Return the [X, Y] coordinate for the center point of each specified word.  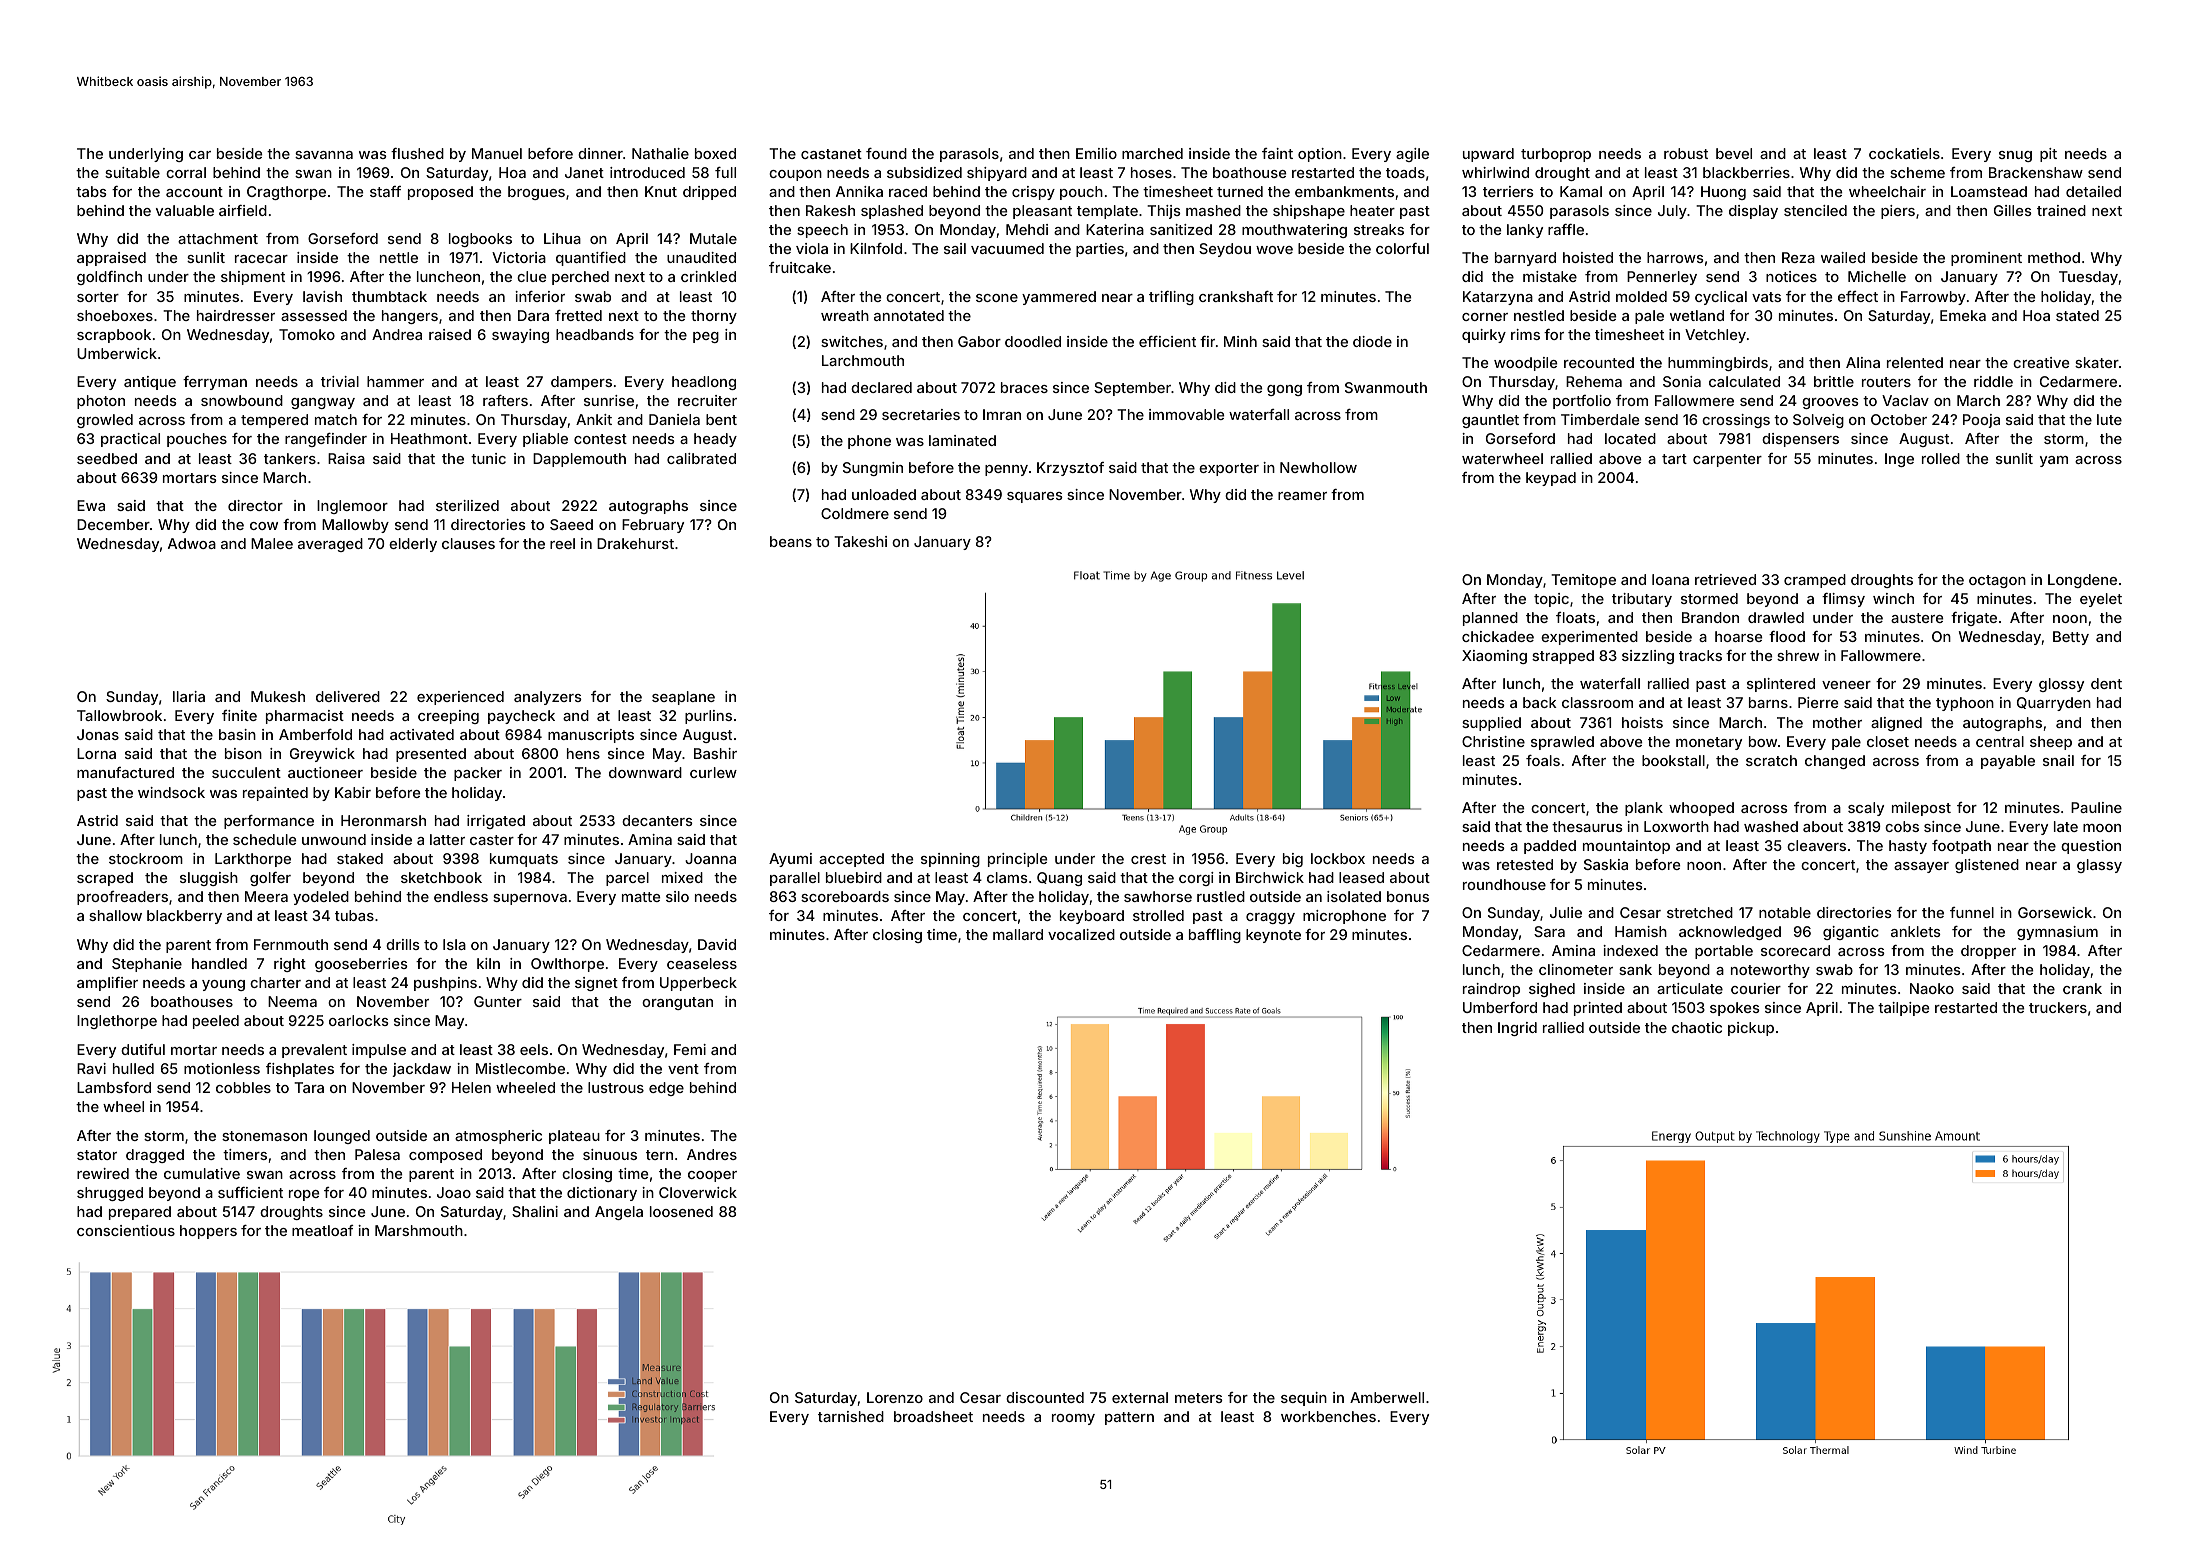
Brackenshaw [2036, 172]
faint [1277, 153]
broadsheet [933, 1416]
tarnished [851, 1416]
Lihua [562, 238]
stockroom [146, 858]
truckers [2058, 1007]
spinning [950, 860]
